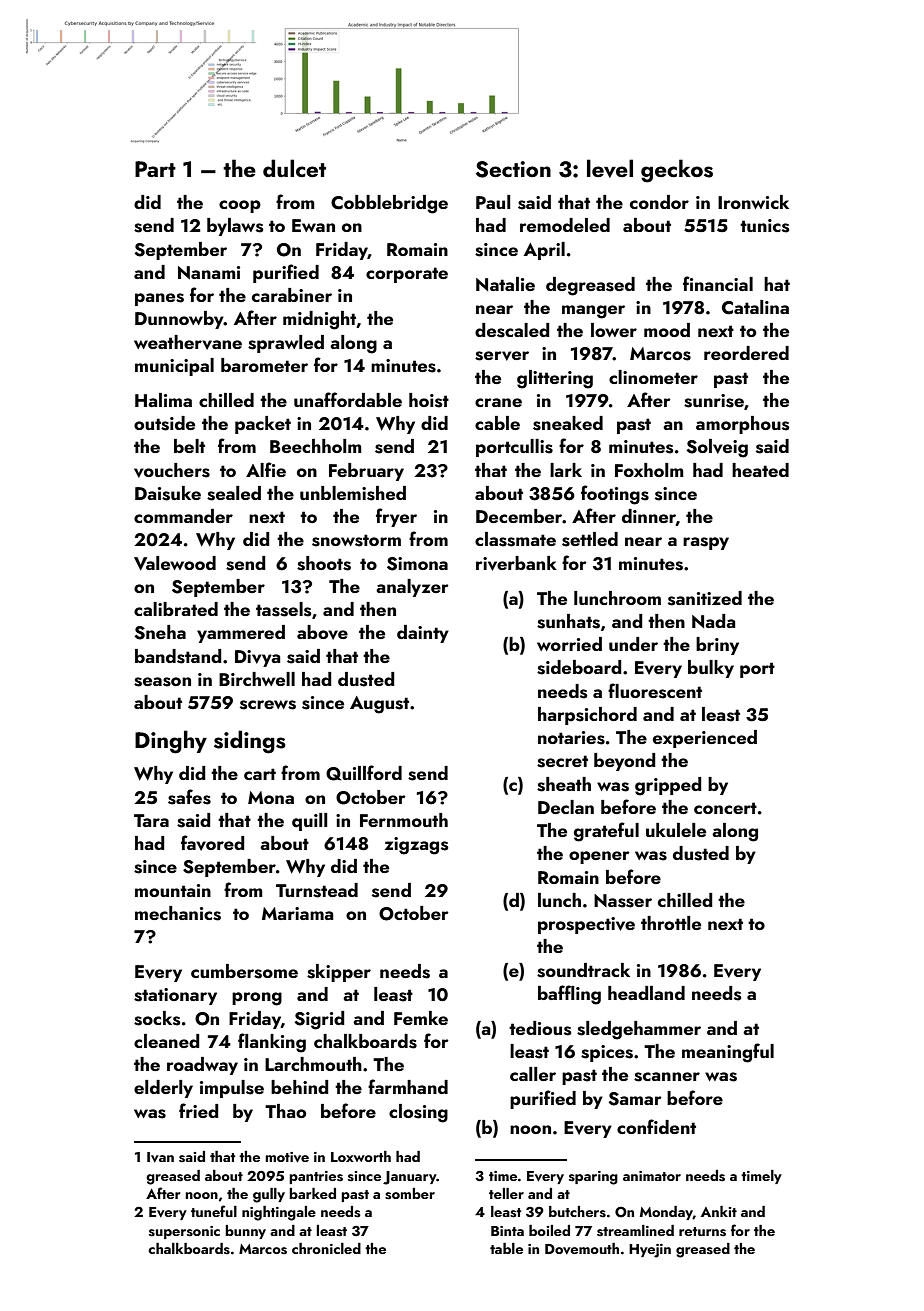 Image resolution: width=924 pixels, height=1311 pixels. Describe the element at coordinates (163, 400) in the page. I see `Halima` at that location.
